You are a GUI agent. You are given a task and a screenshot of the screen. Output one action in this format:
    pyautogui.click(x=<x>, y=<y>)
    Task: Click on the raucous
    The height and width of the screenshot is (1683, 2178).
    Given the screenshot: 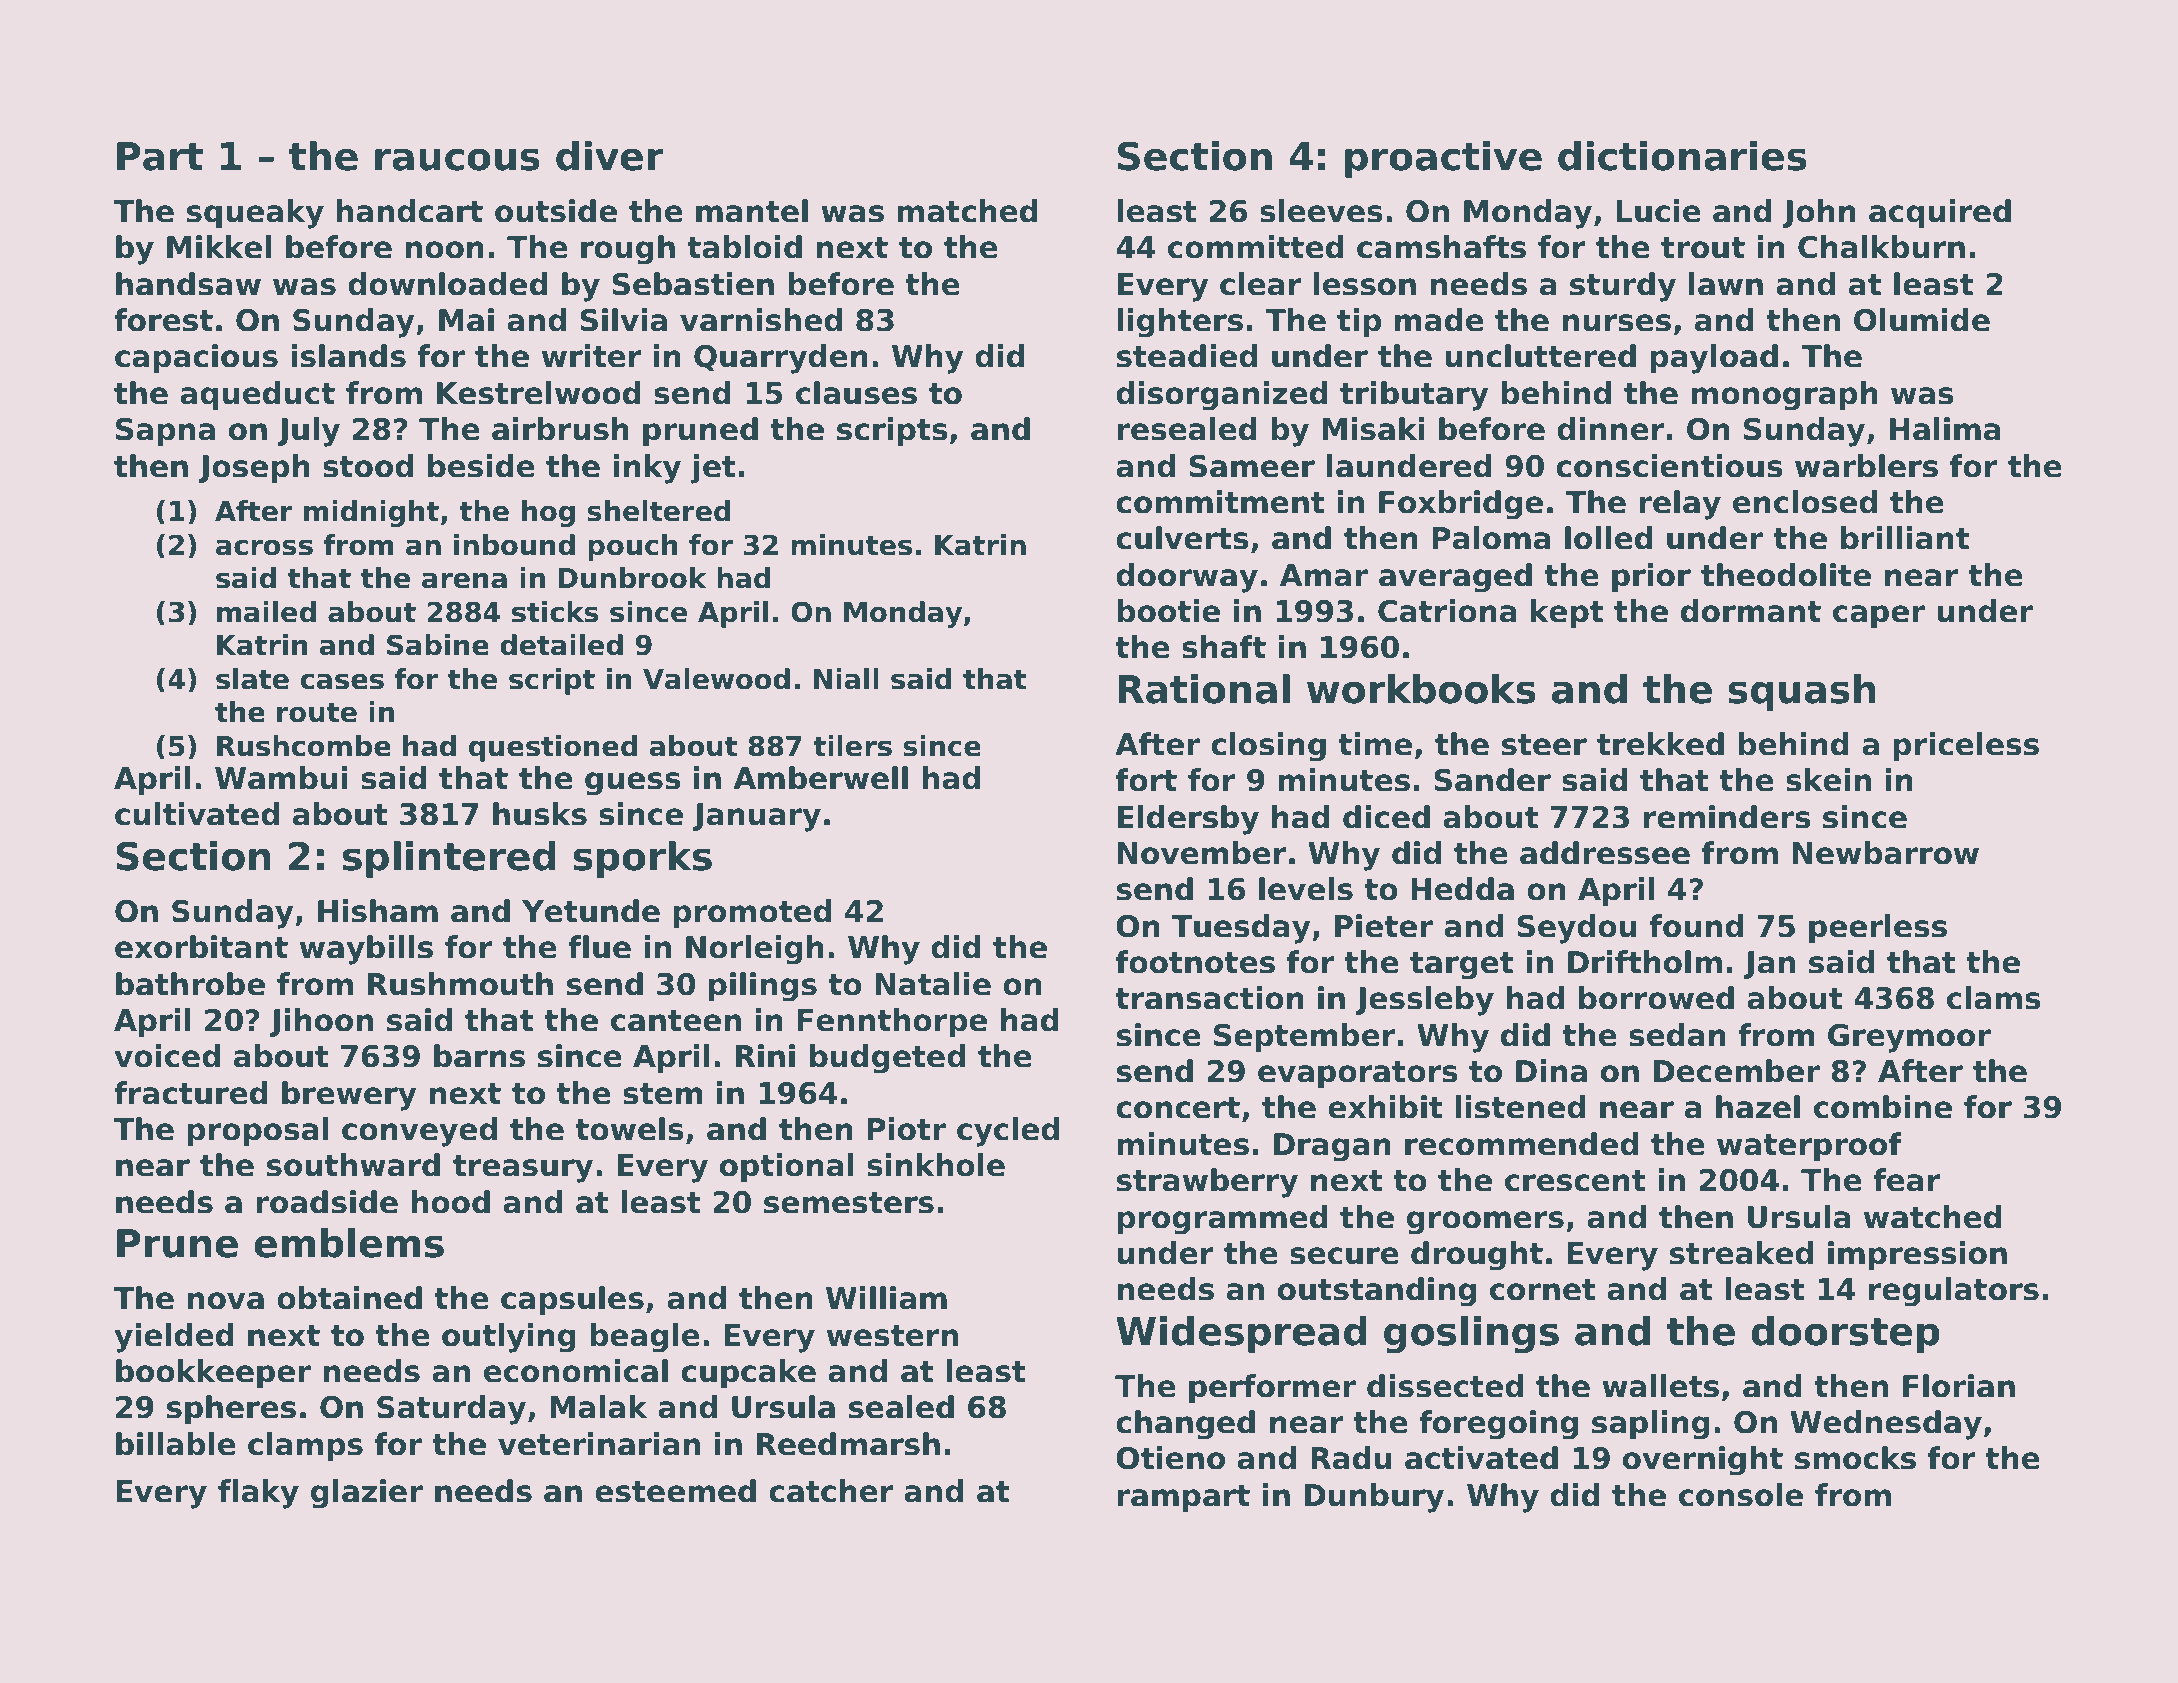 What is the action you would take?
    pyautogui.click(x=457, y=159)
